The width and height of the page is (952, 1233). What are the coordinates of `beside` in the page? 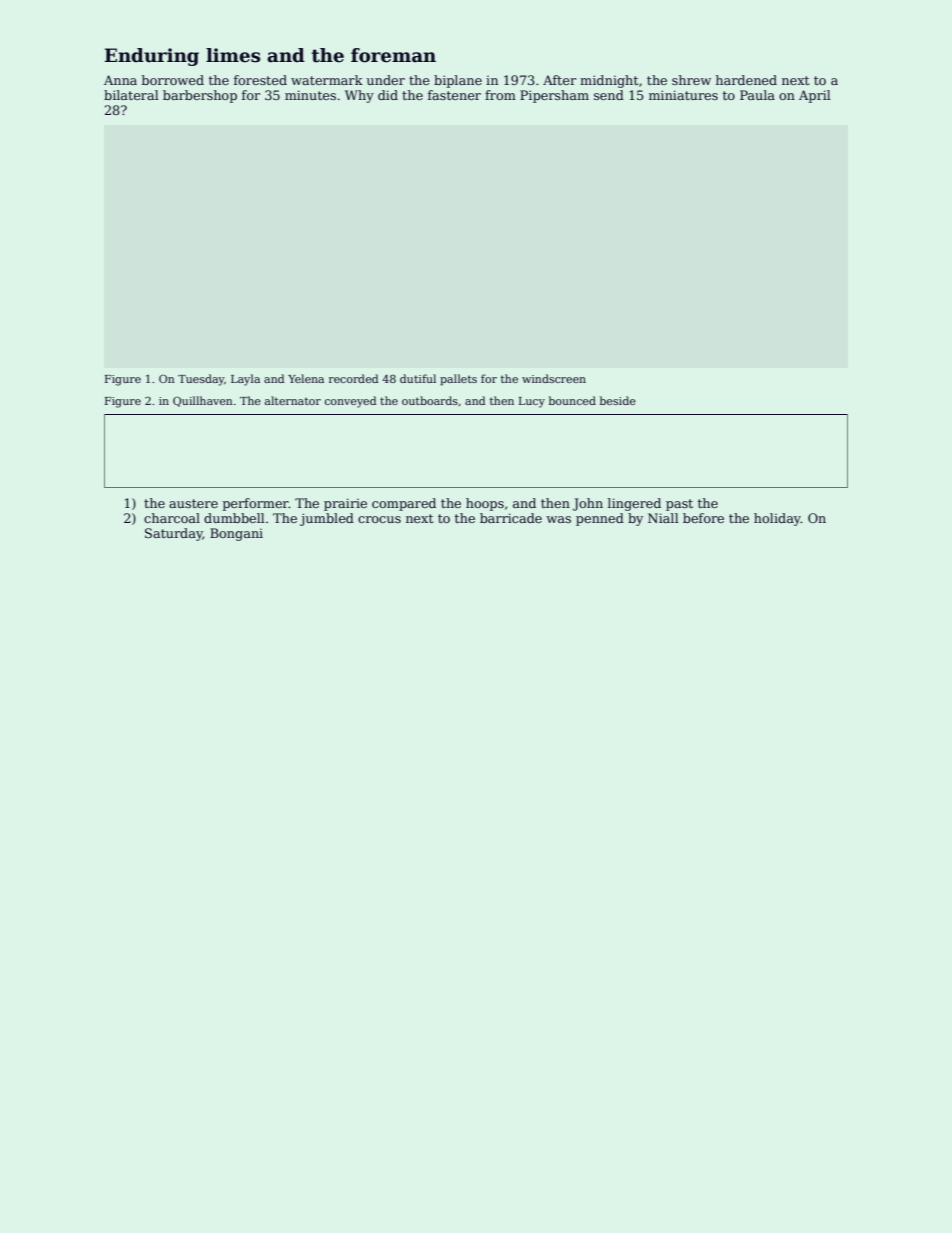 It's located at (618, 400).
